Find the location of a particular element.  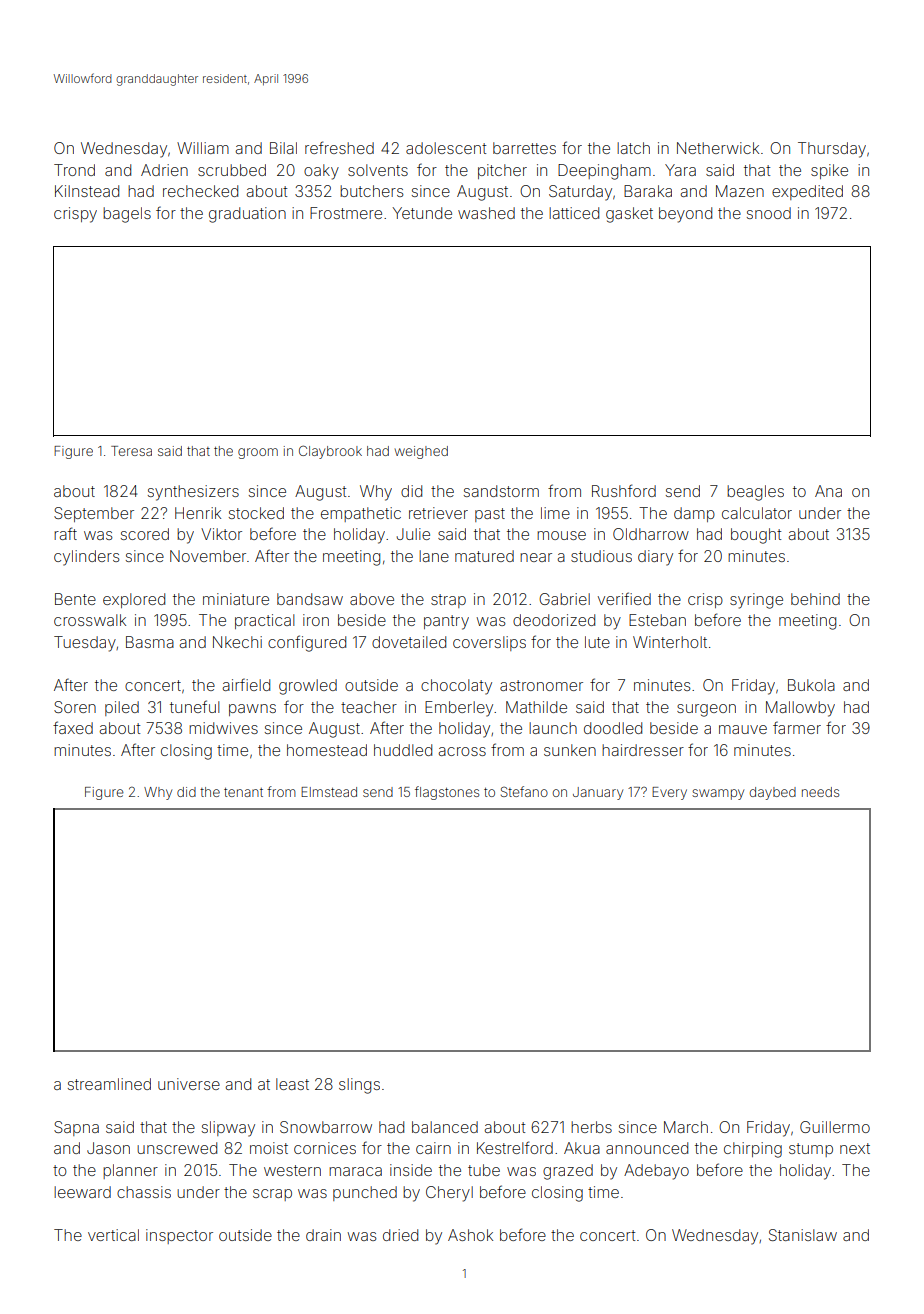

cylinders is located at coordinates (87, 558).
